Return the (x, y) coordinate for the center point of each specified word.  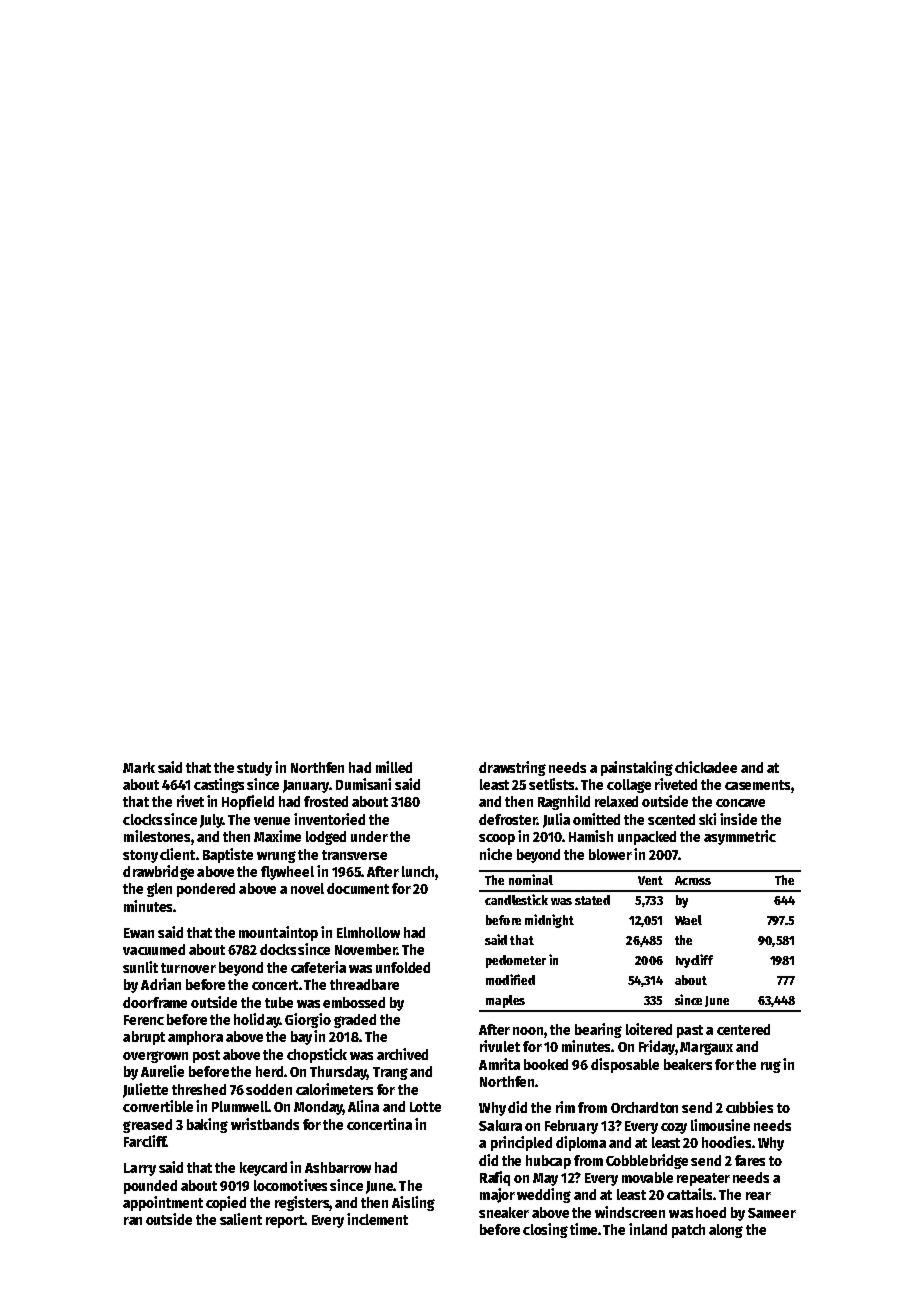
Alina (363, 1106)
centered (743, 1029)
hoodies (726, 1142)
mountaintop (278, 933)
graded (355, 1021)
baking (207, 1125)
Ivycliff (694, 961)
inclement (377, 1219)
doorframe (155, 1002)
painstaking (637, 768)
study (254, 769)
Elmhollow (368, 932)
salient (241, 1219)
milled (394, 767)
